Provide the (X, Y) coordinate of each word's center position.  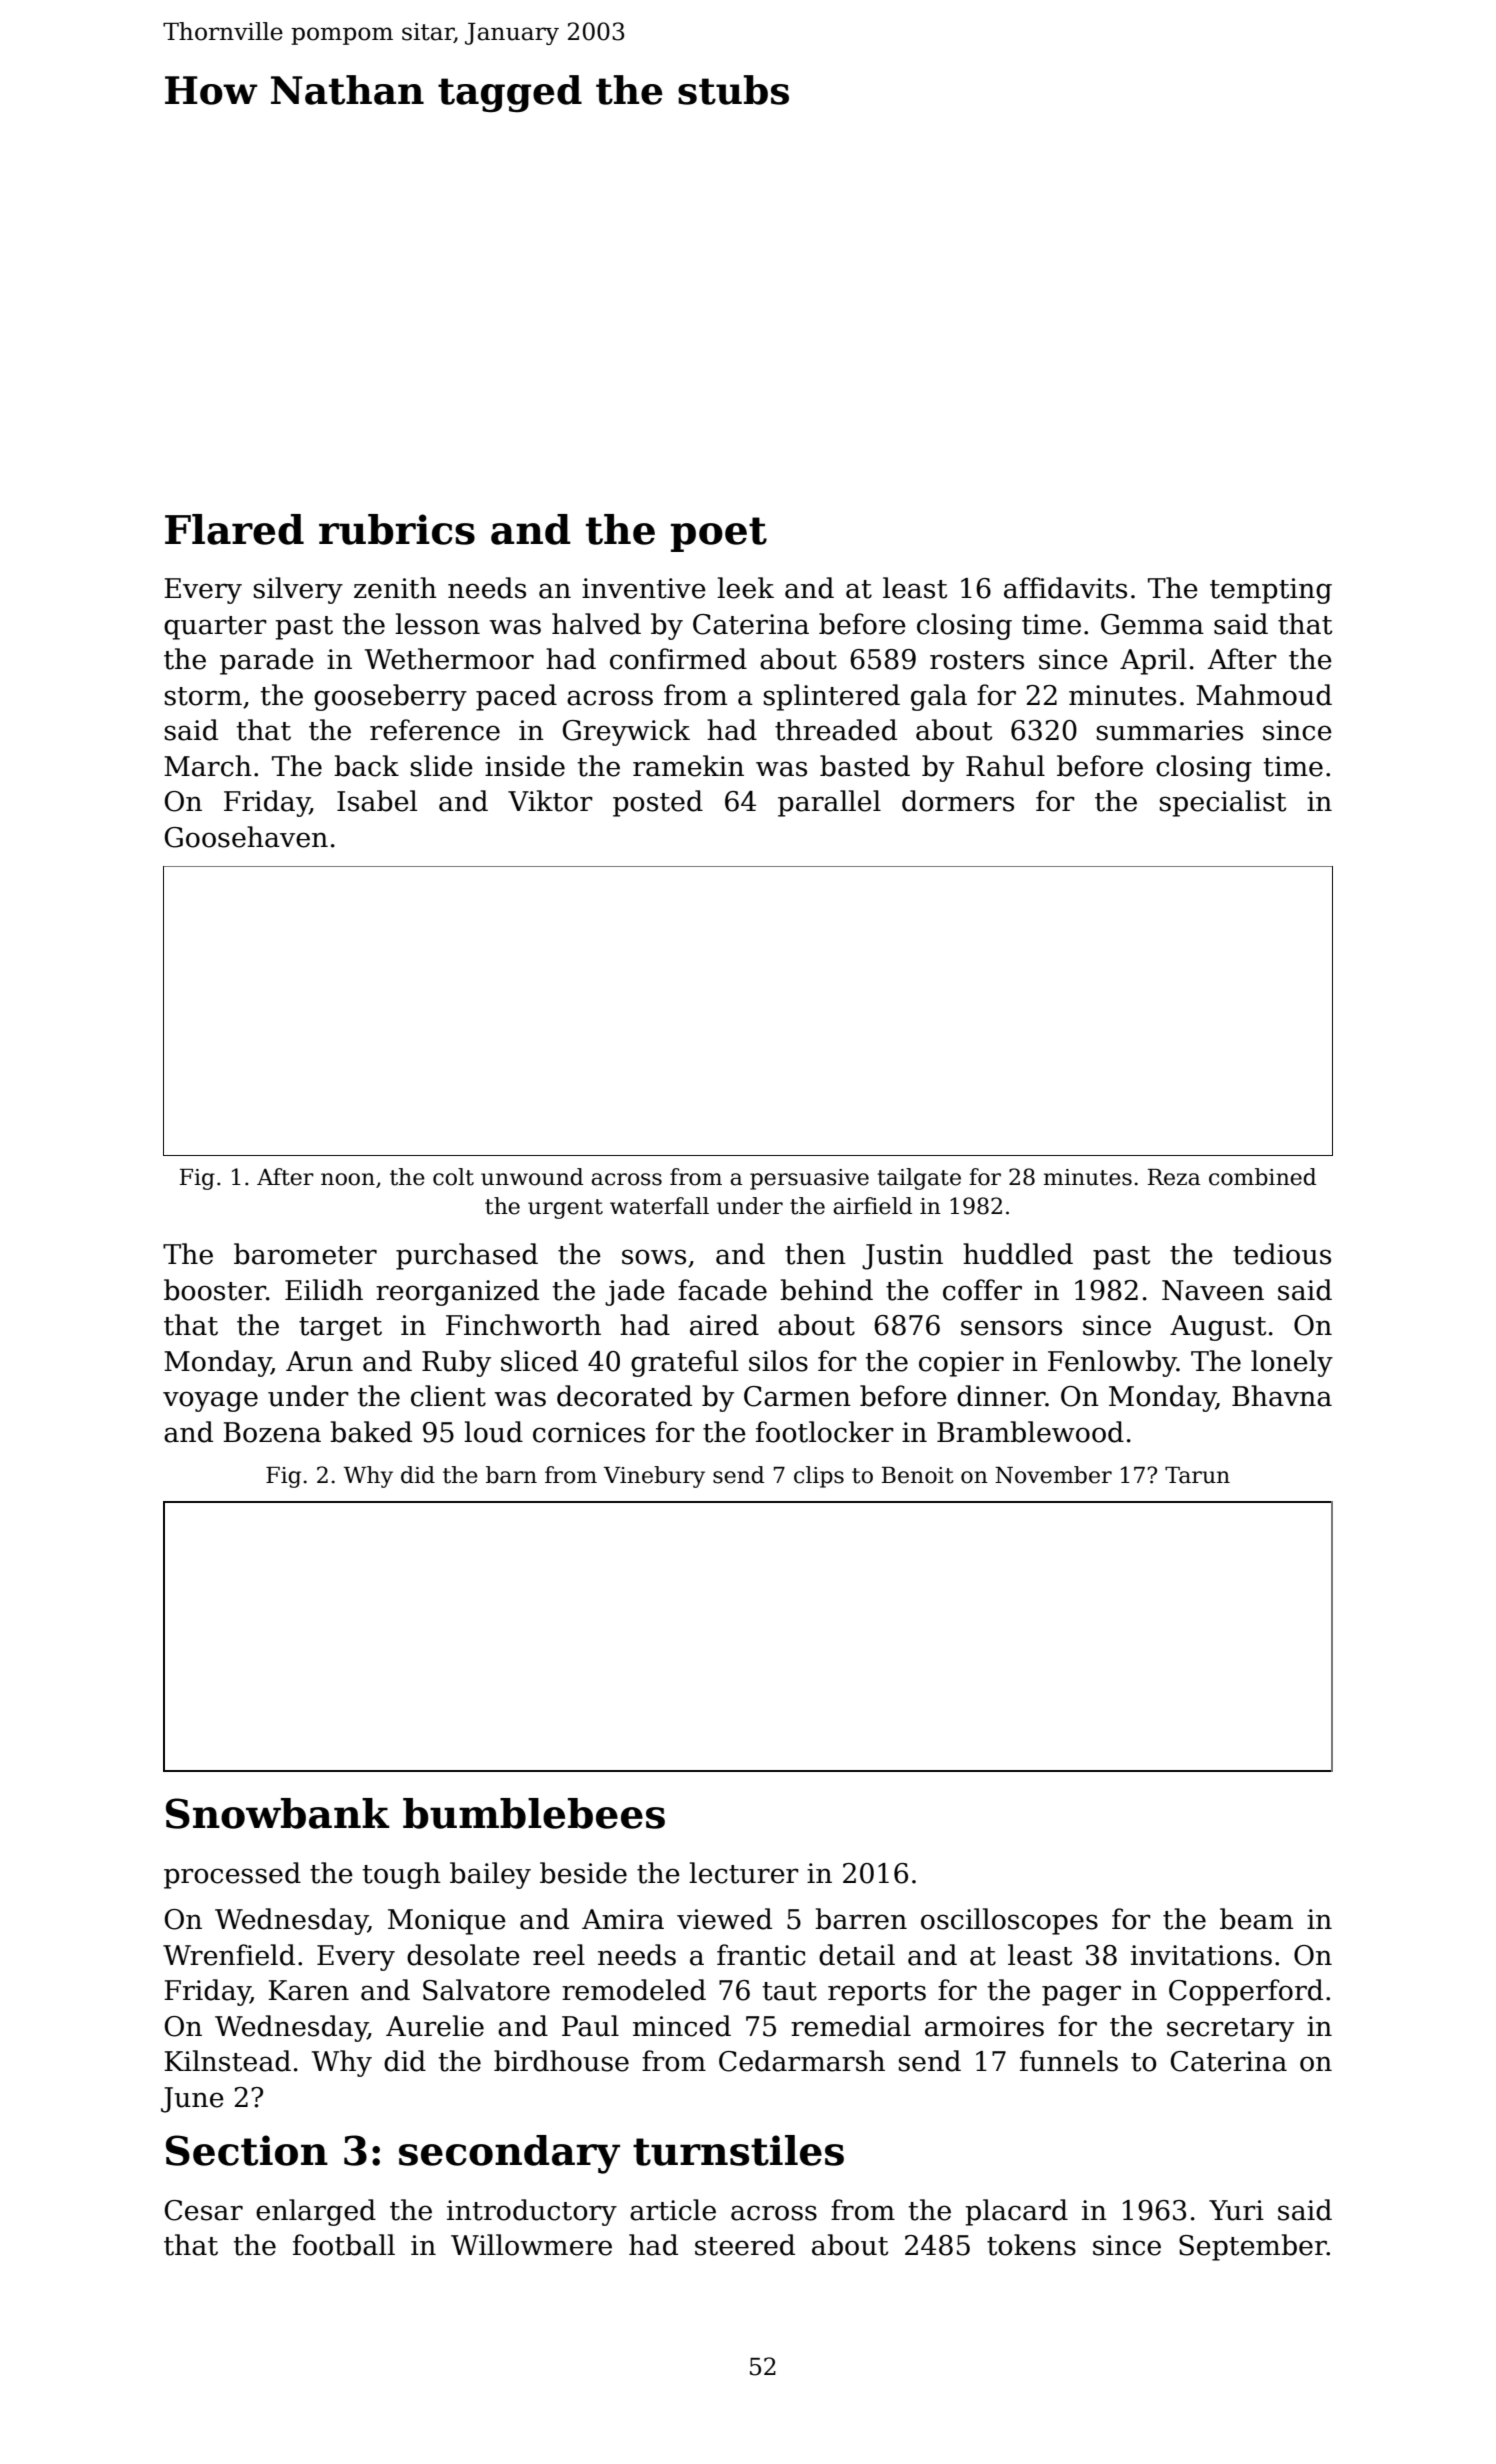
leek (745, 588)
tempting (1271, 591)
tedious (1282, 1254)
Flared (234, 529)
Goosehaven (246, 837)
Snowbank (278, 1813)
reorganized (457, 1292)
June (192, 2100)
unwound (532, 1177)
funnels (1069, 2061)
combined (1262, 1177)
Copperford (1246, 1992)
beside (583, 1873)
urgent (565, 1209)
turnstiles (738, 2150)
